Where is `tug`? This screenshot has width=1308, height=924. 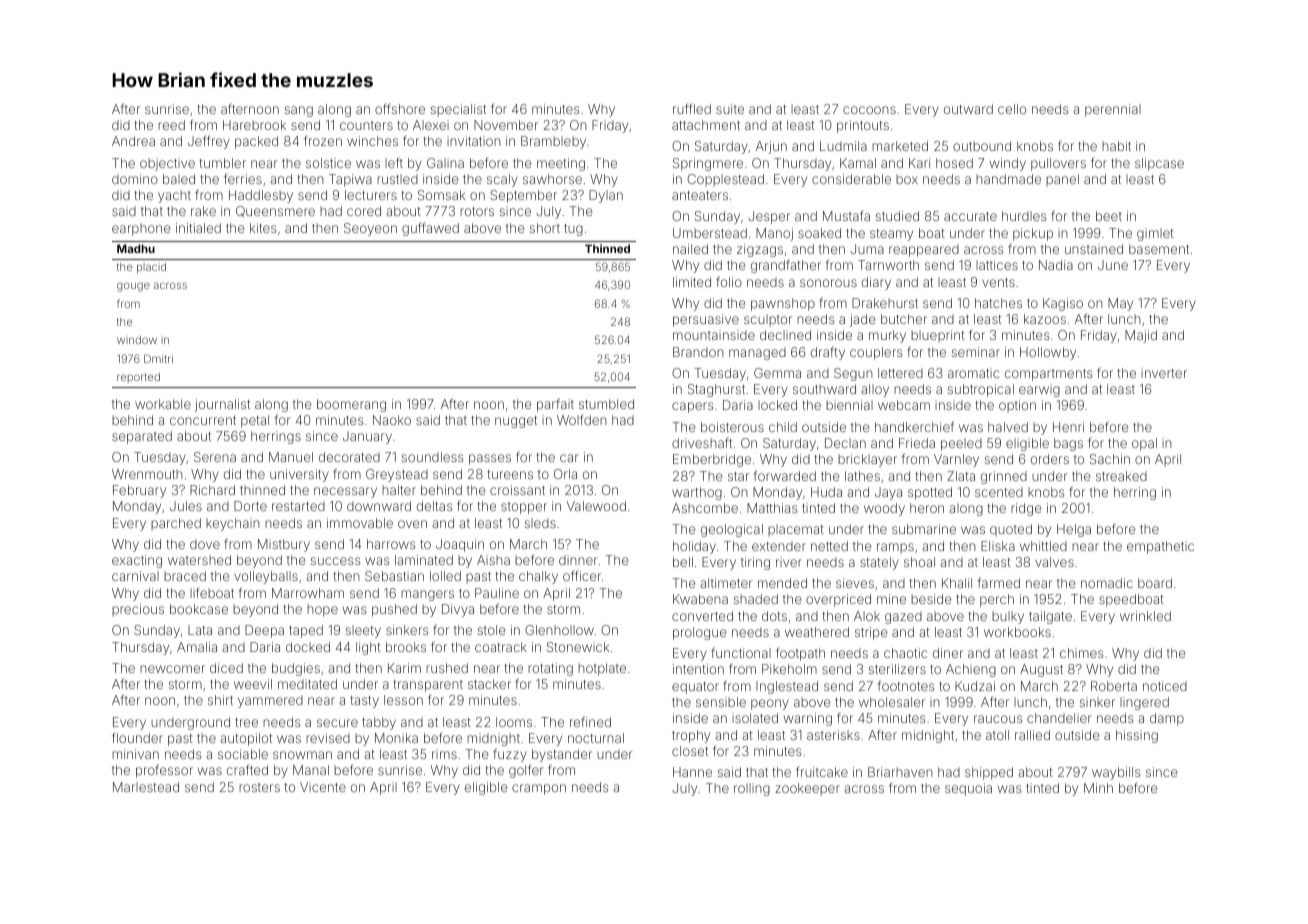
tug is located at coordinates (573, 230).
